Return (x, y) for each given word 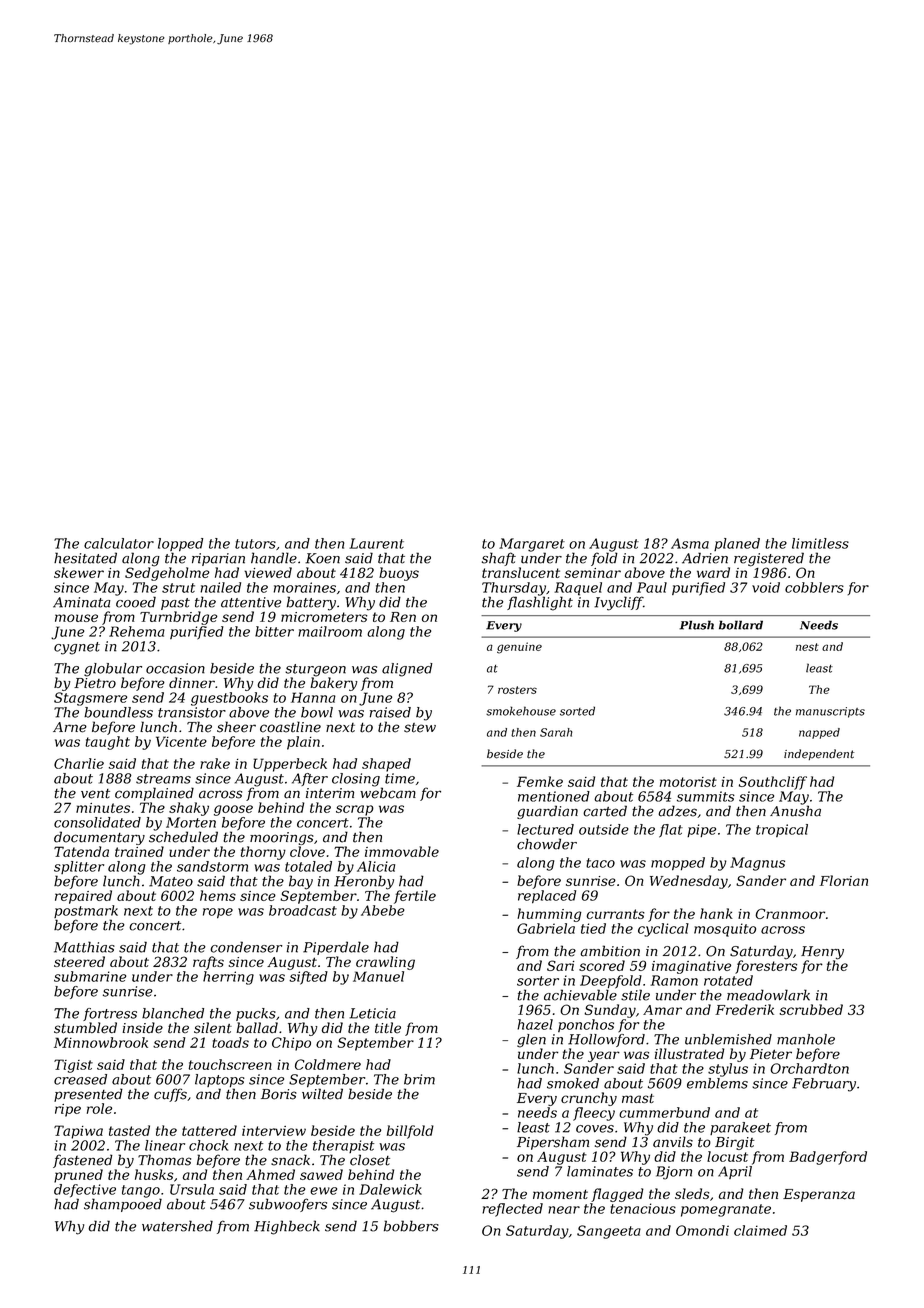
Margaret (532, 545)
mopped (678, 864)
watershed (177, 1226)
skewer (79, 572)
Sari (560, 965)
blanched (173, 1013)
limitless (820, 543)
